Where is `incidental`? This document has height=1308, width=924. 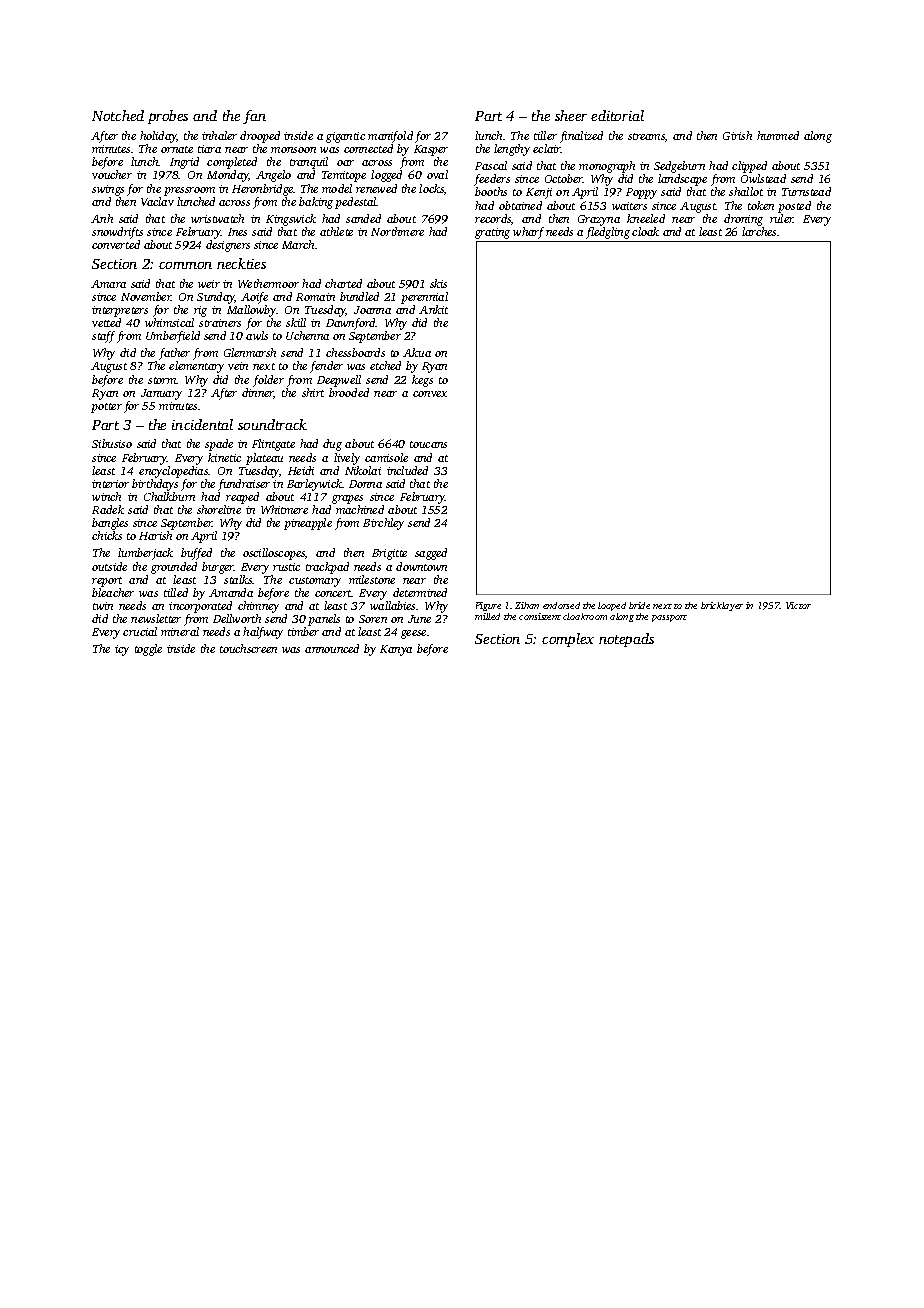
incidental is located at coordinates (202, 424).
